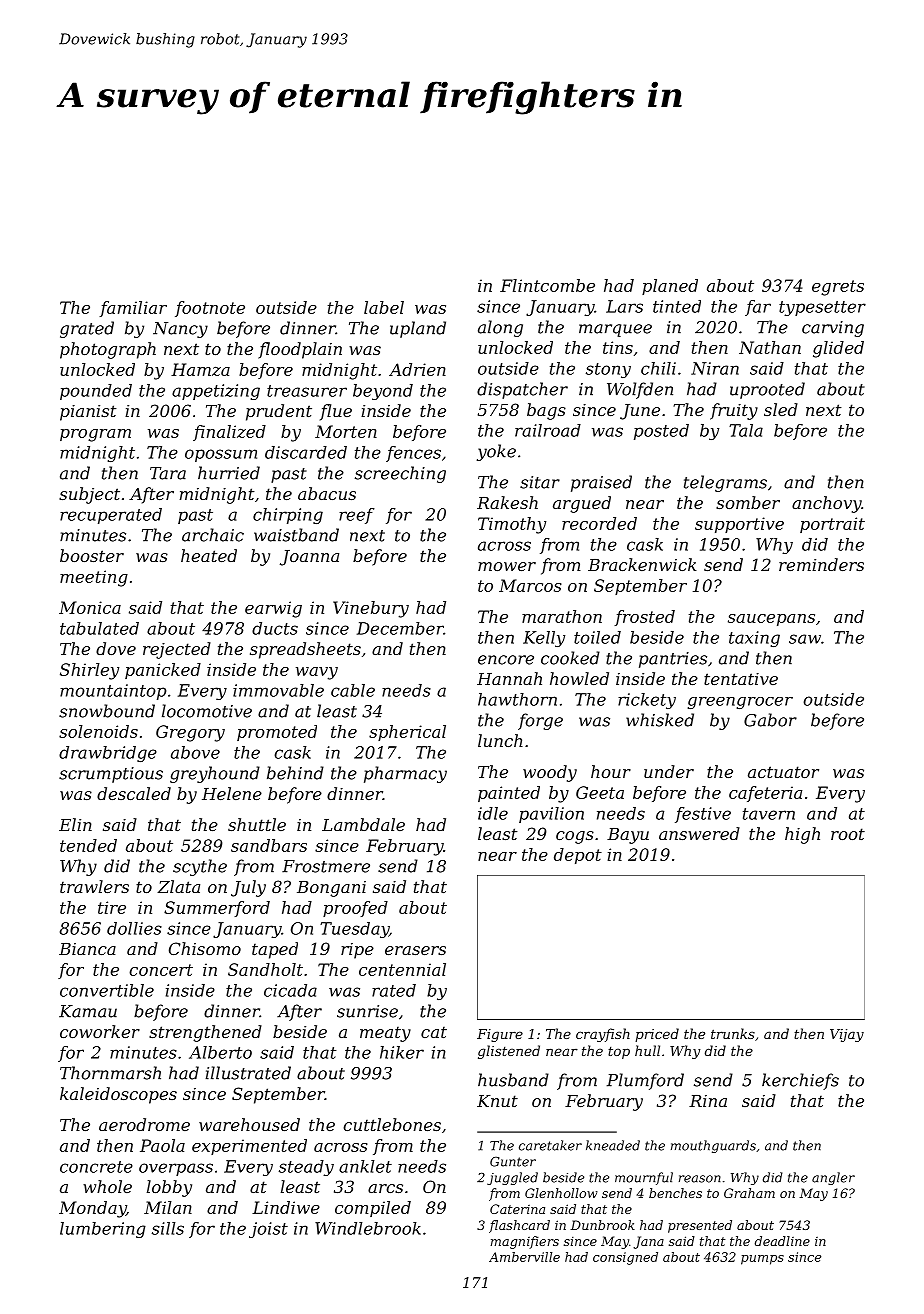 This image has height=1314, width=924. What do you see at coordinates (269, 845) in the image?
I see `sandbars` at bounding box center [269, 845].
